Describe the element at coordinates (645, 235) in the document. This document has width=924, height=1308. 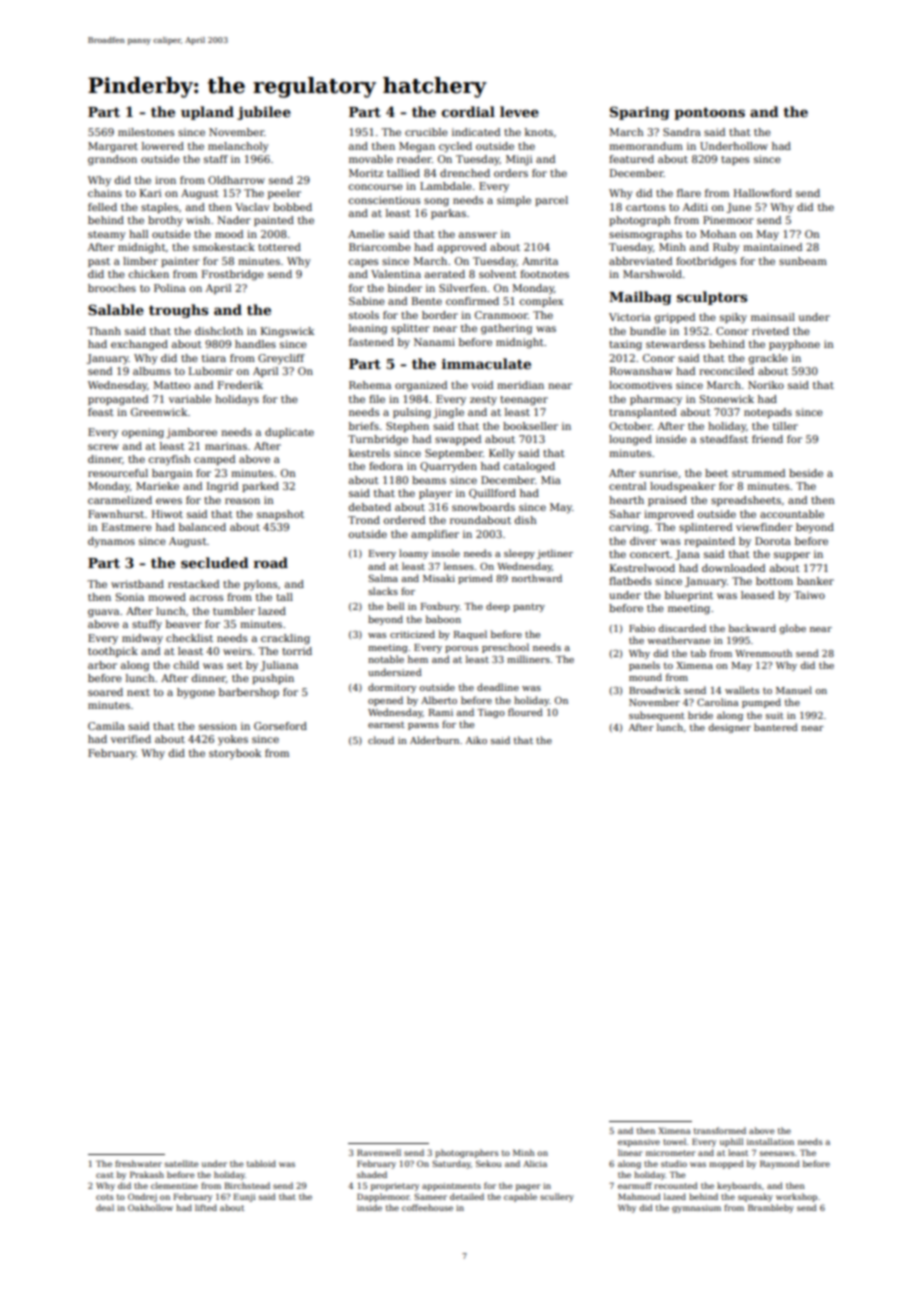
I see `seismographs` at that location.
